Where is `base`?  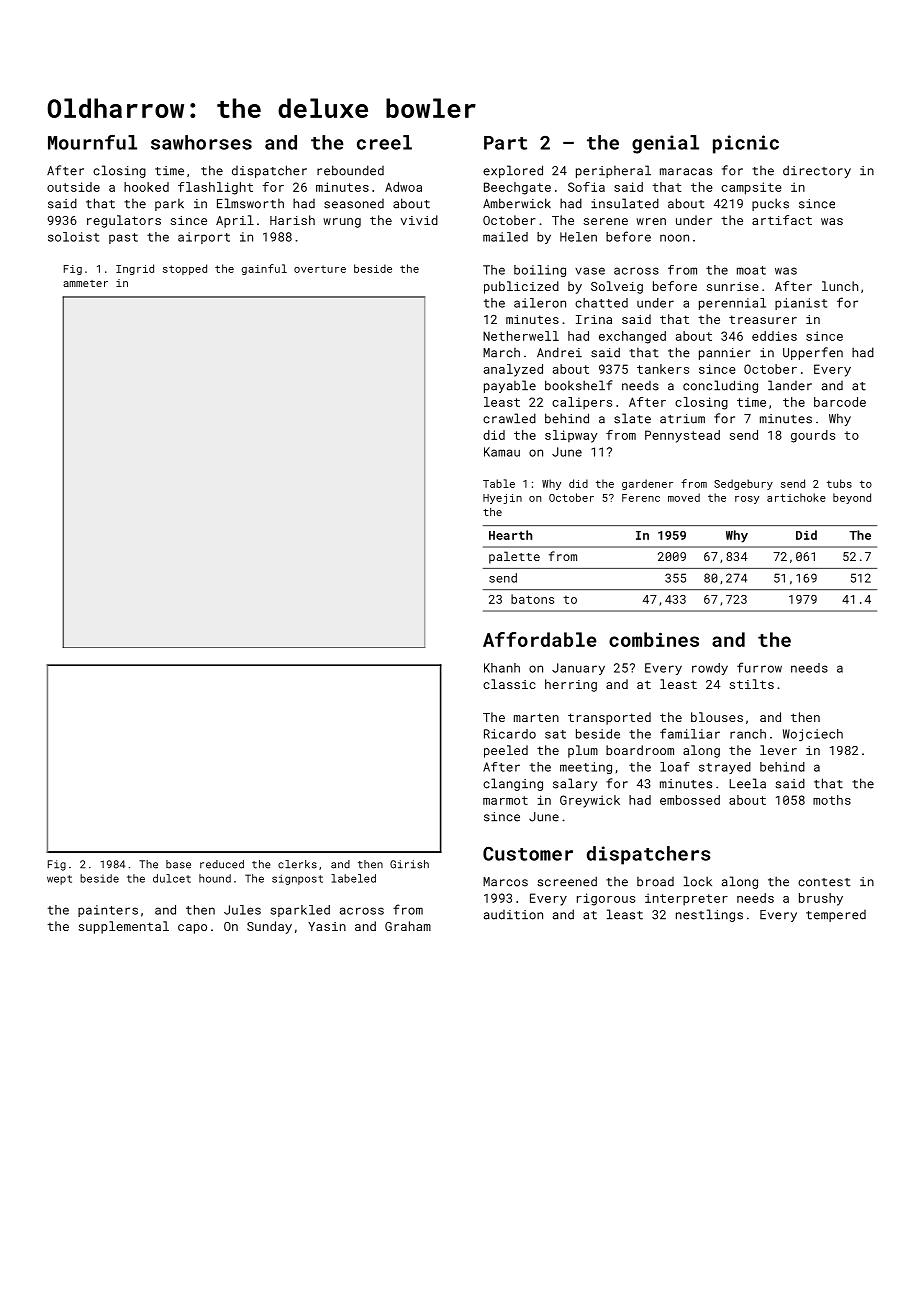 base is located at coordinates (178, 864).
